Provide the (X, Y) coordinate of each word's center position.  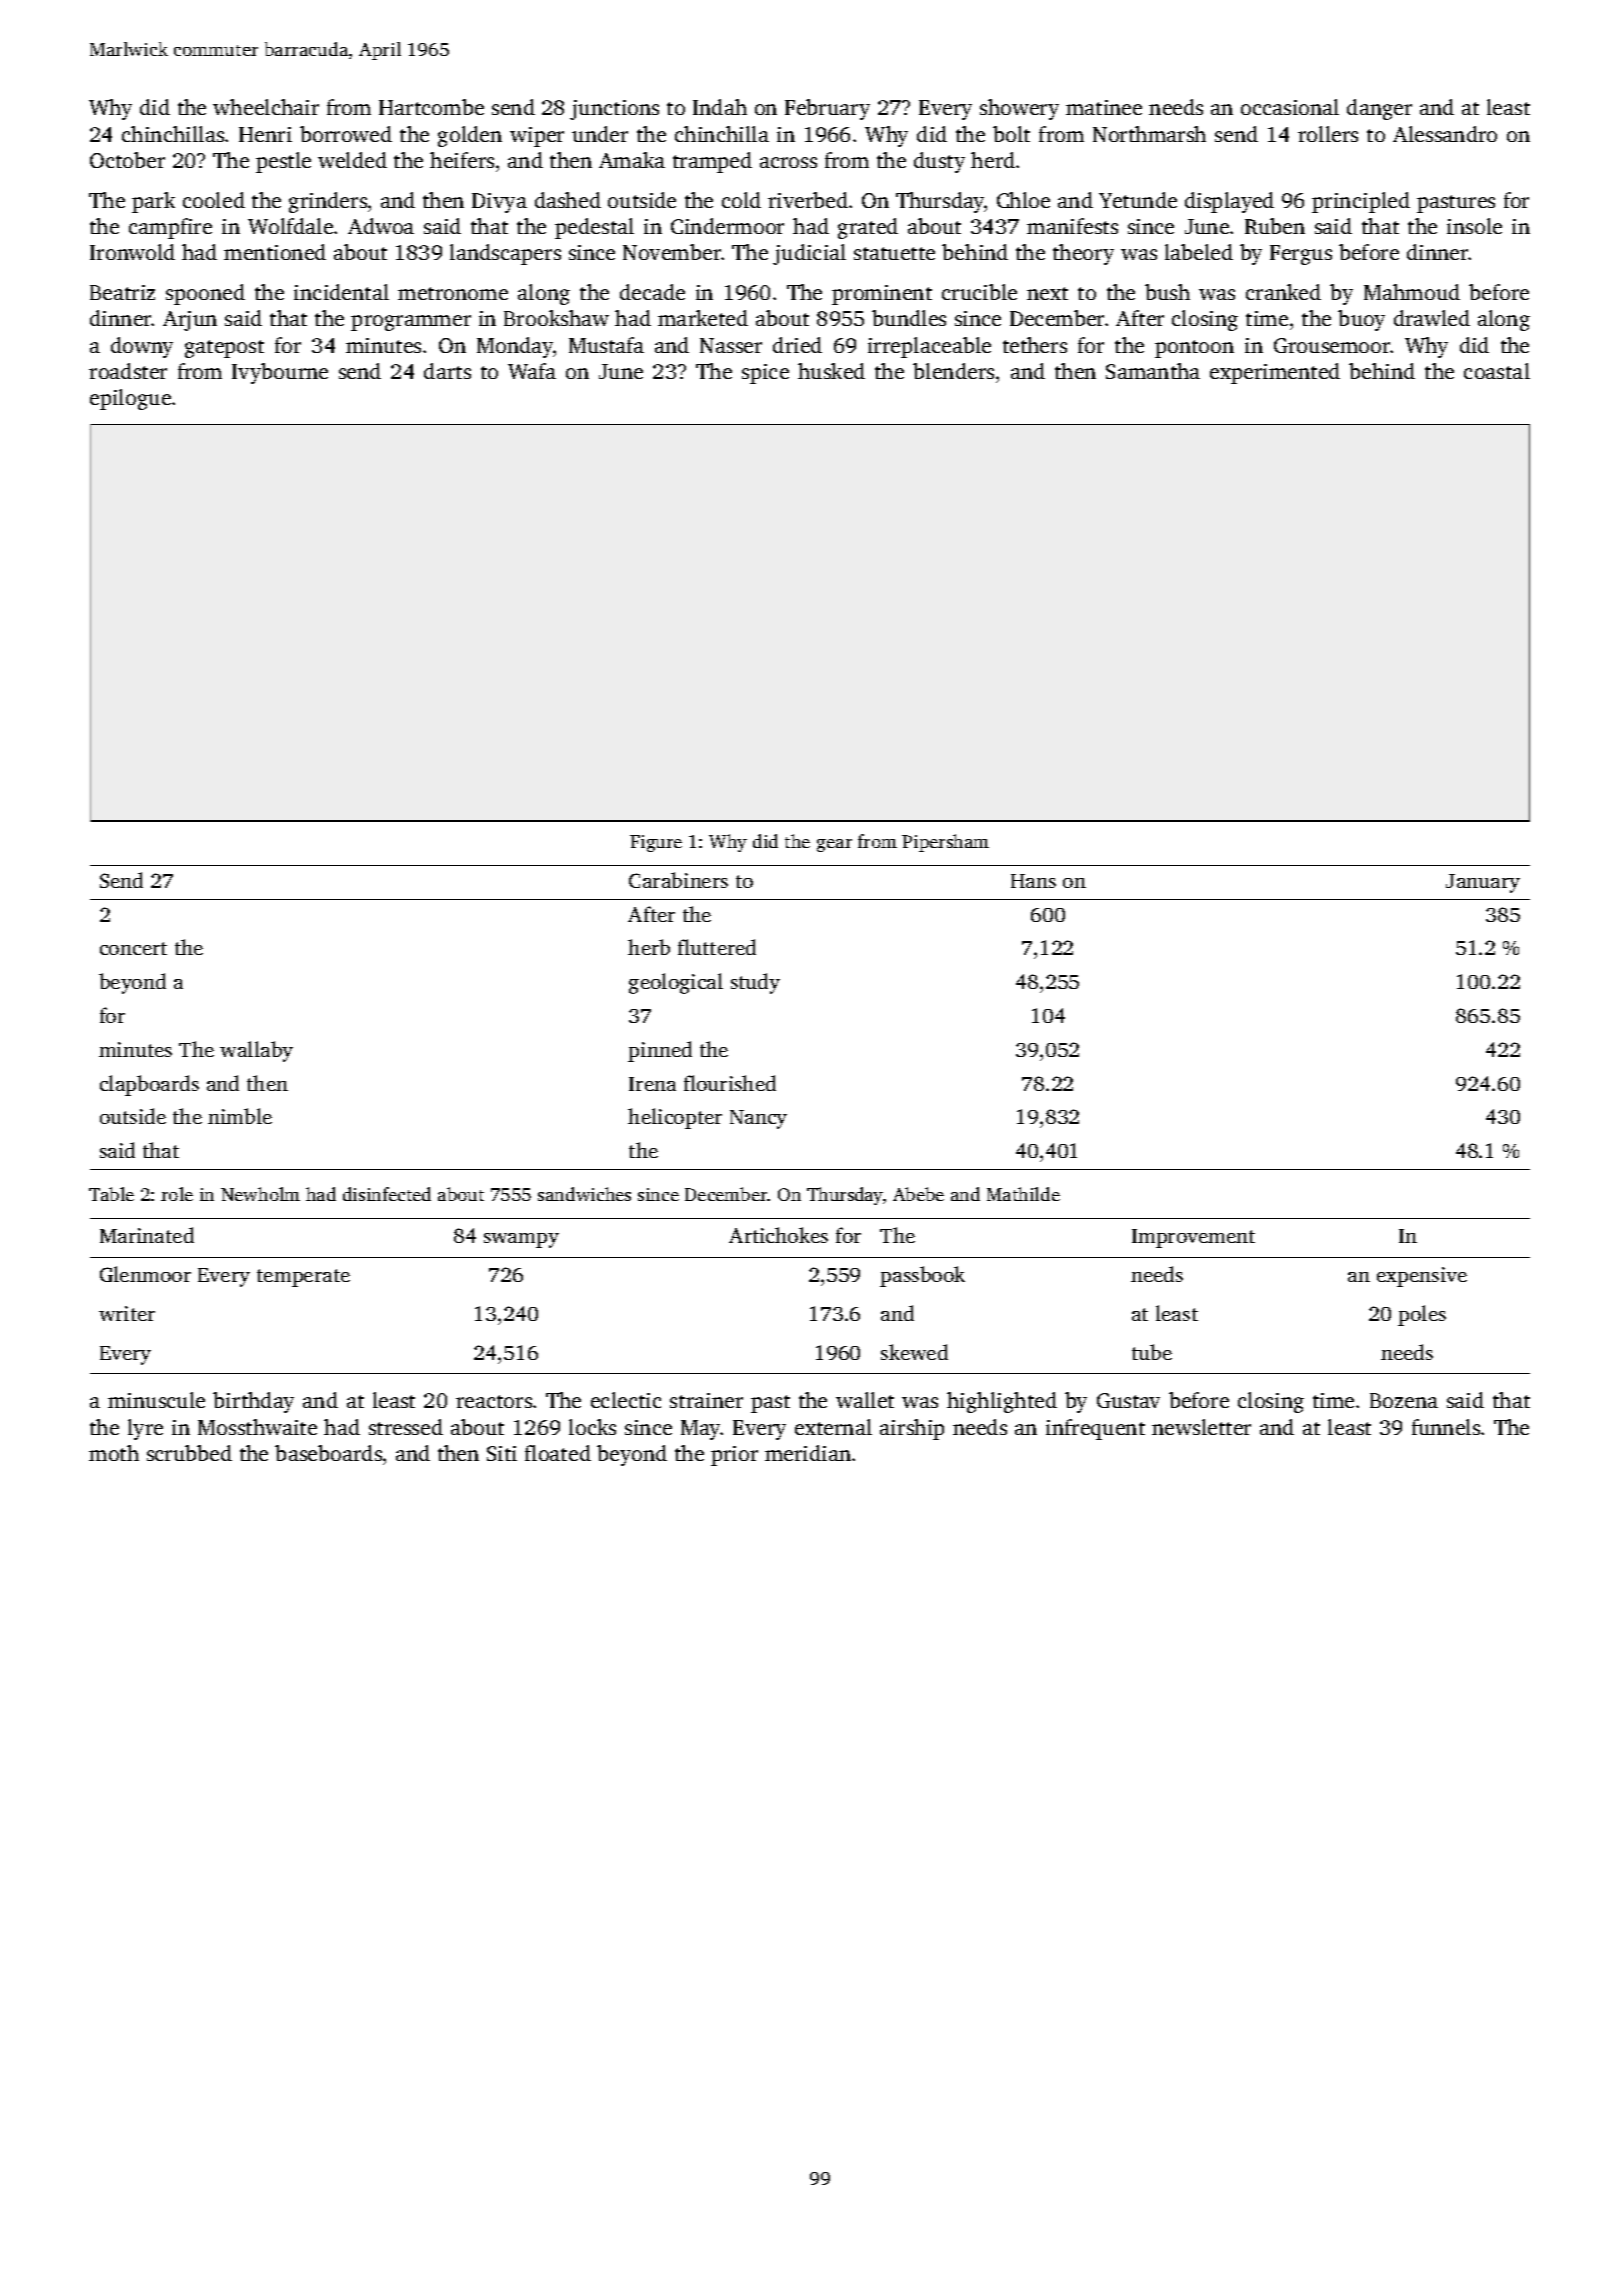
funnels (1446, 1427)
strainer (706, 1400)
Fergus (1301, 255)
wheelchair (266, 107)
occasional (1290, 107)
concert (133, 948)
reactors (494, 1401)
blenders (953, 371)
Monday (515, 347)
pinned (660, 1051)
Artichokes (778, 1235)
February (827, 109)
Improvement (1193, 1238)
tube (1152, 1352)
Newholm (260, 1194)
